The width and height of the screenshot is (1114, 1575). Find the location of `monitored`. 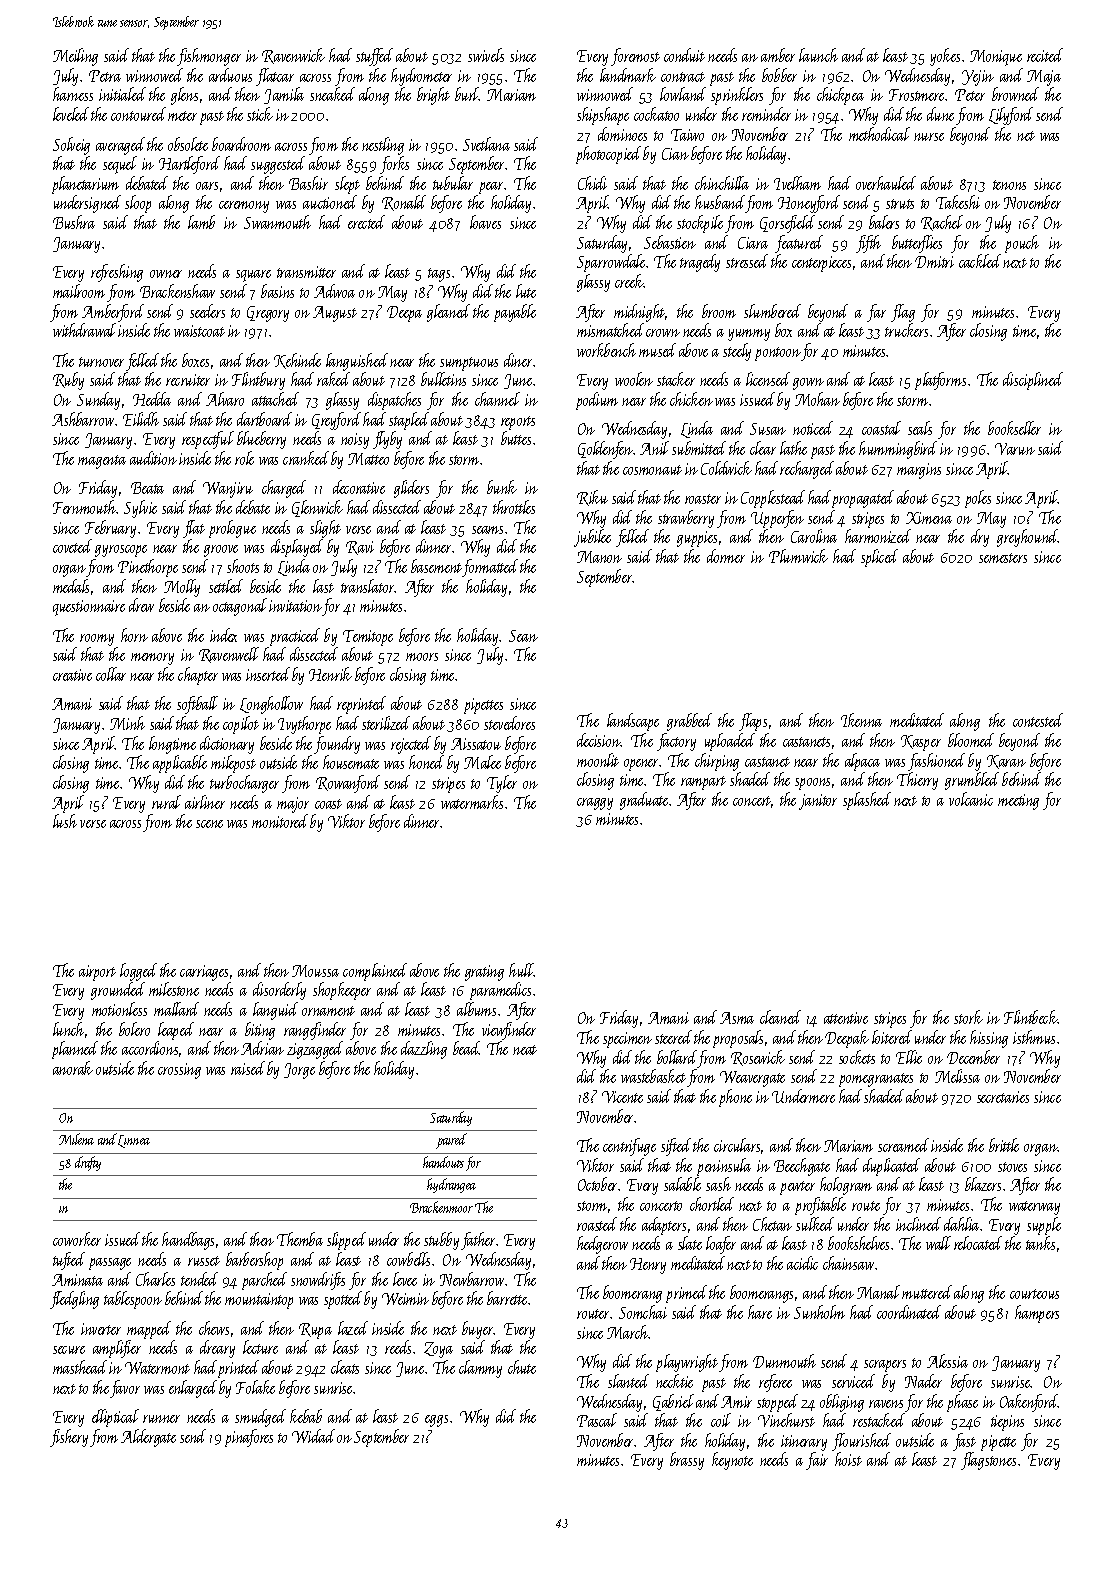

monitored is located at coordinates (280, 821).
